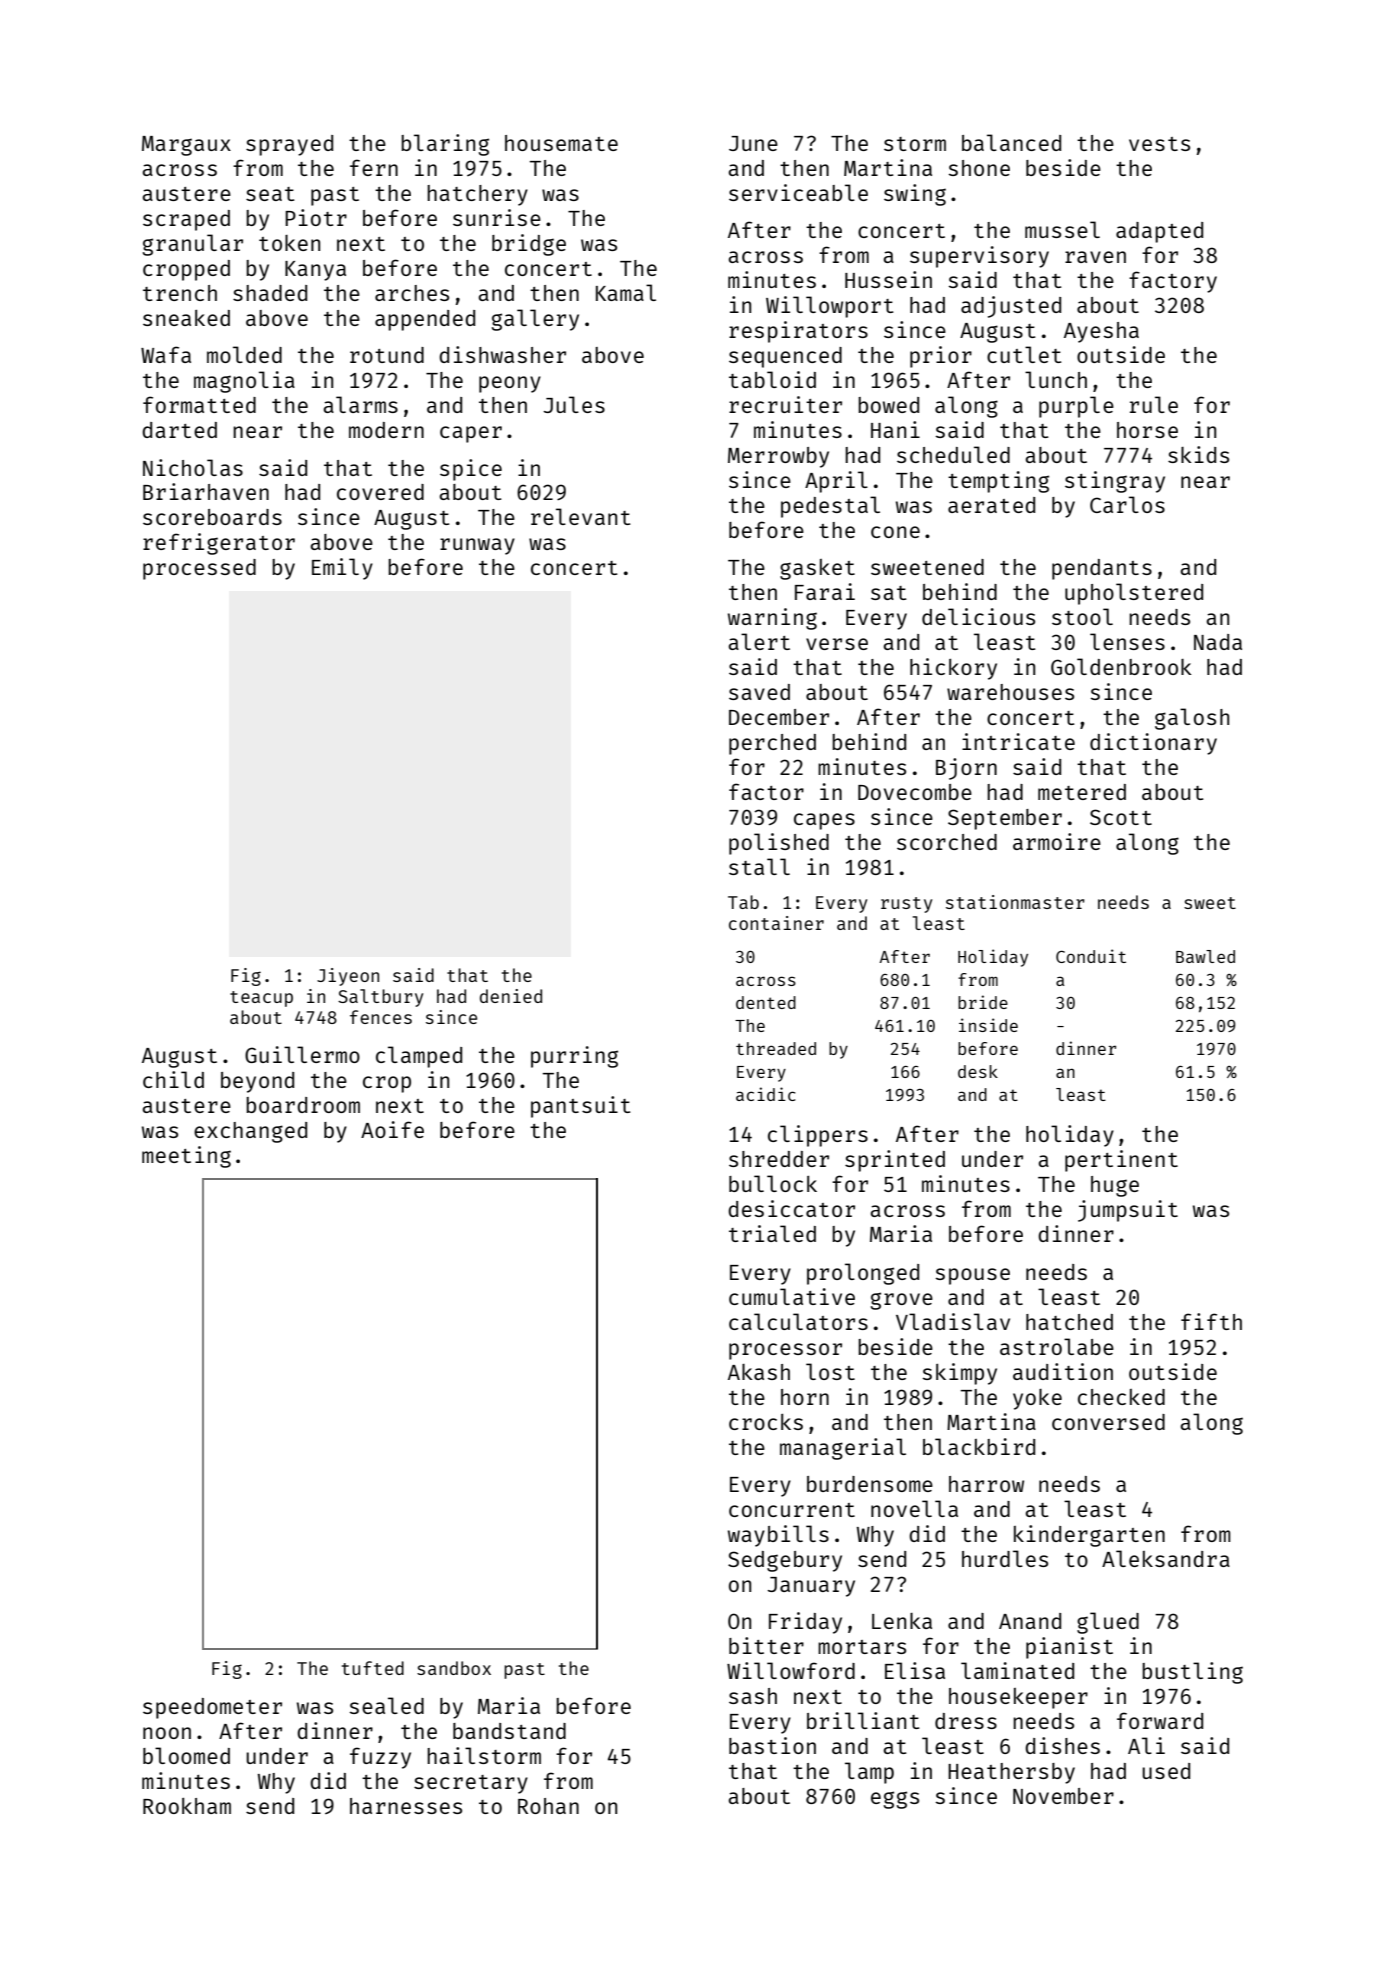 The width and height of the screenshot is (1386, 1969). I want to click on Ayesha, so click(1101, 332).
